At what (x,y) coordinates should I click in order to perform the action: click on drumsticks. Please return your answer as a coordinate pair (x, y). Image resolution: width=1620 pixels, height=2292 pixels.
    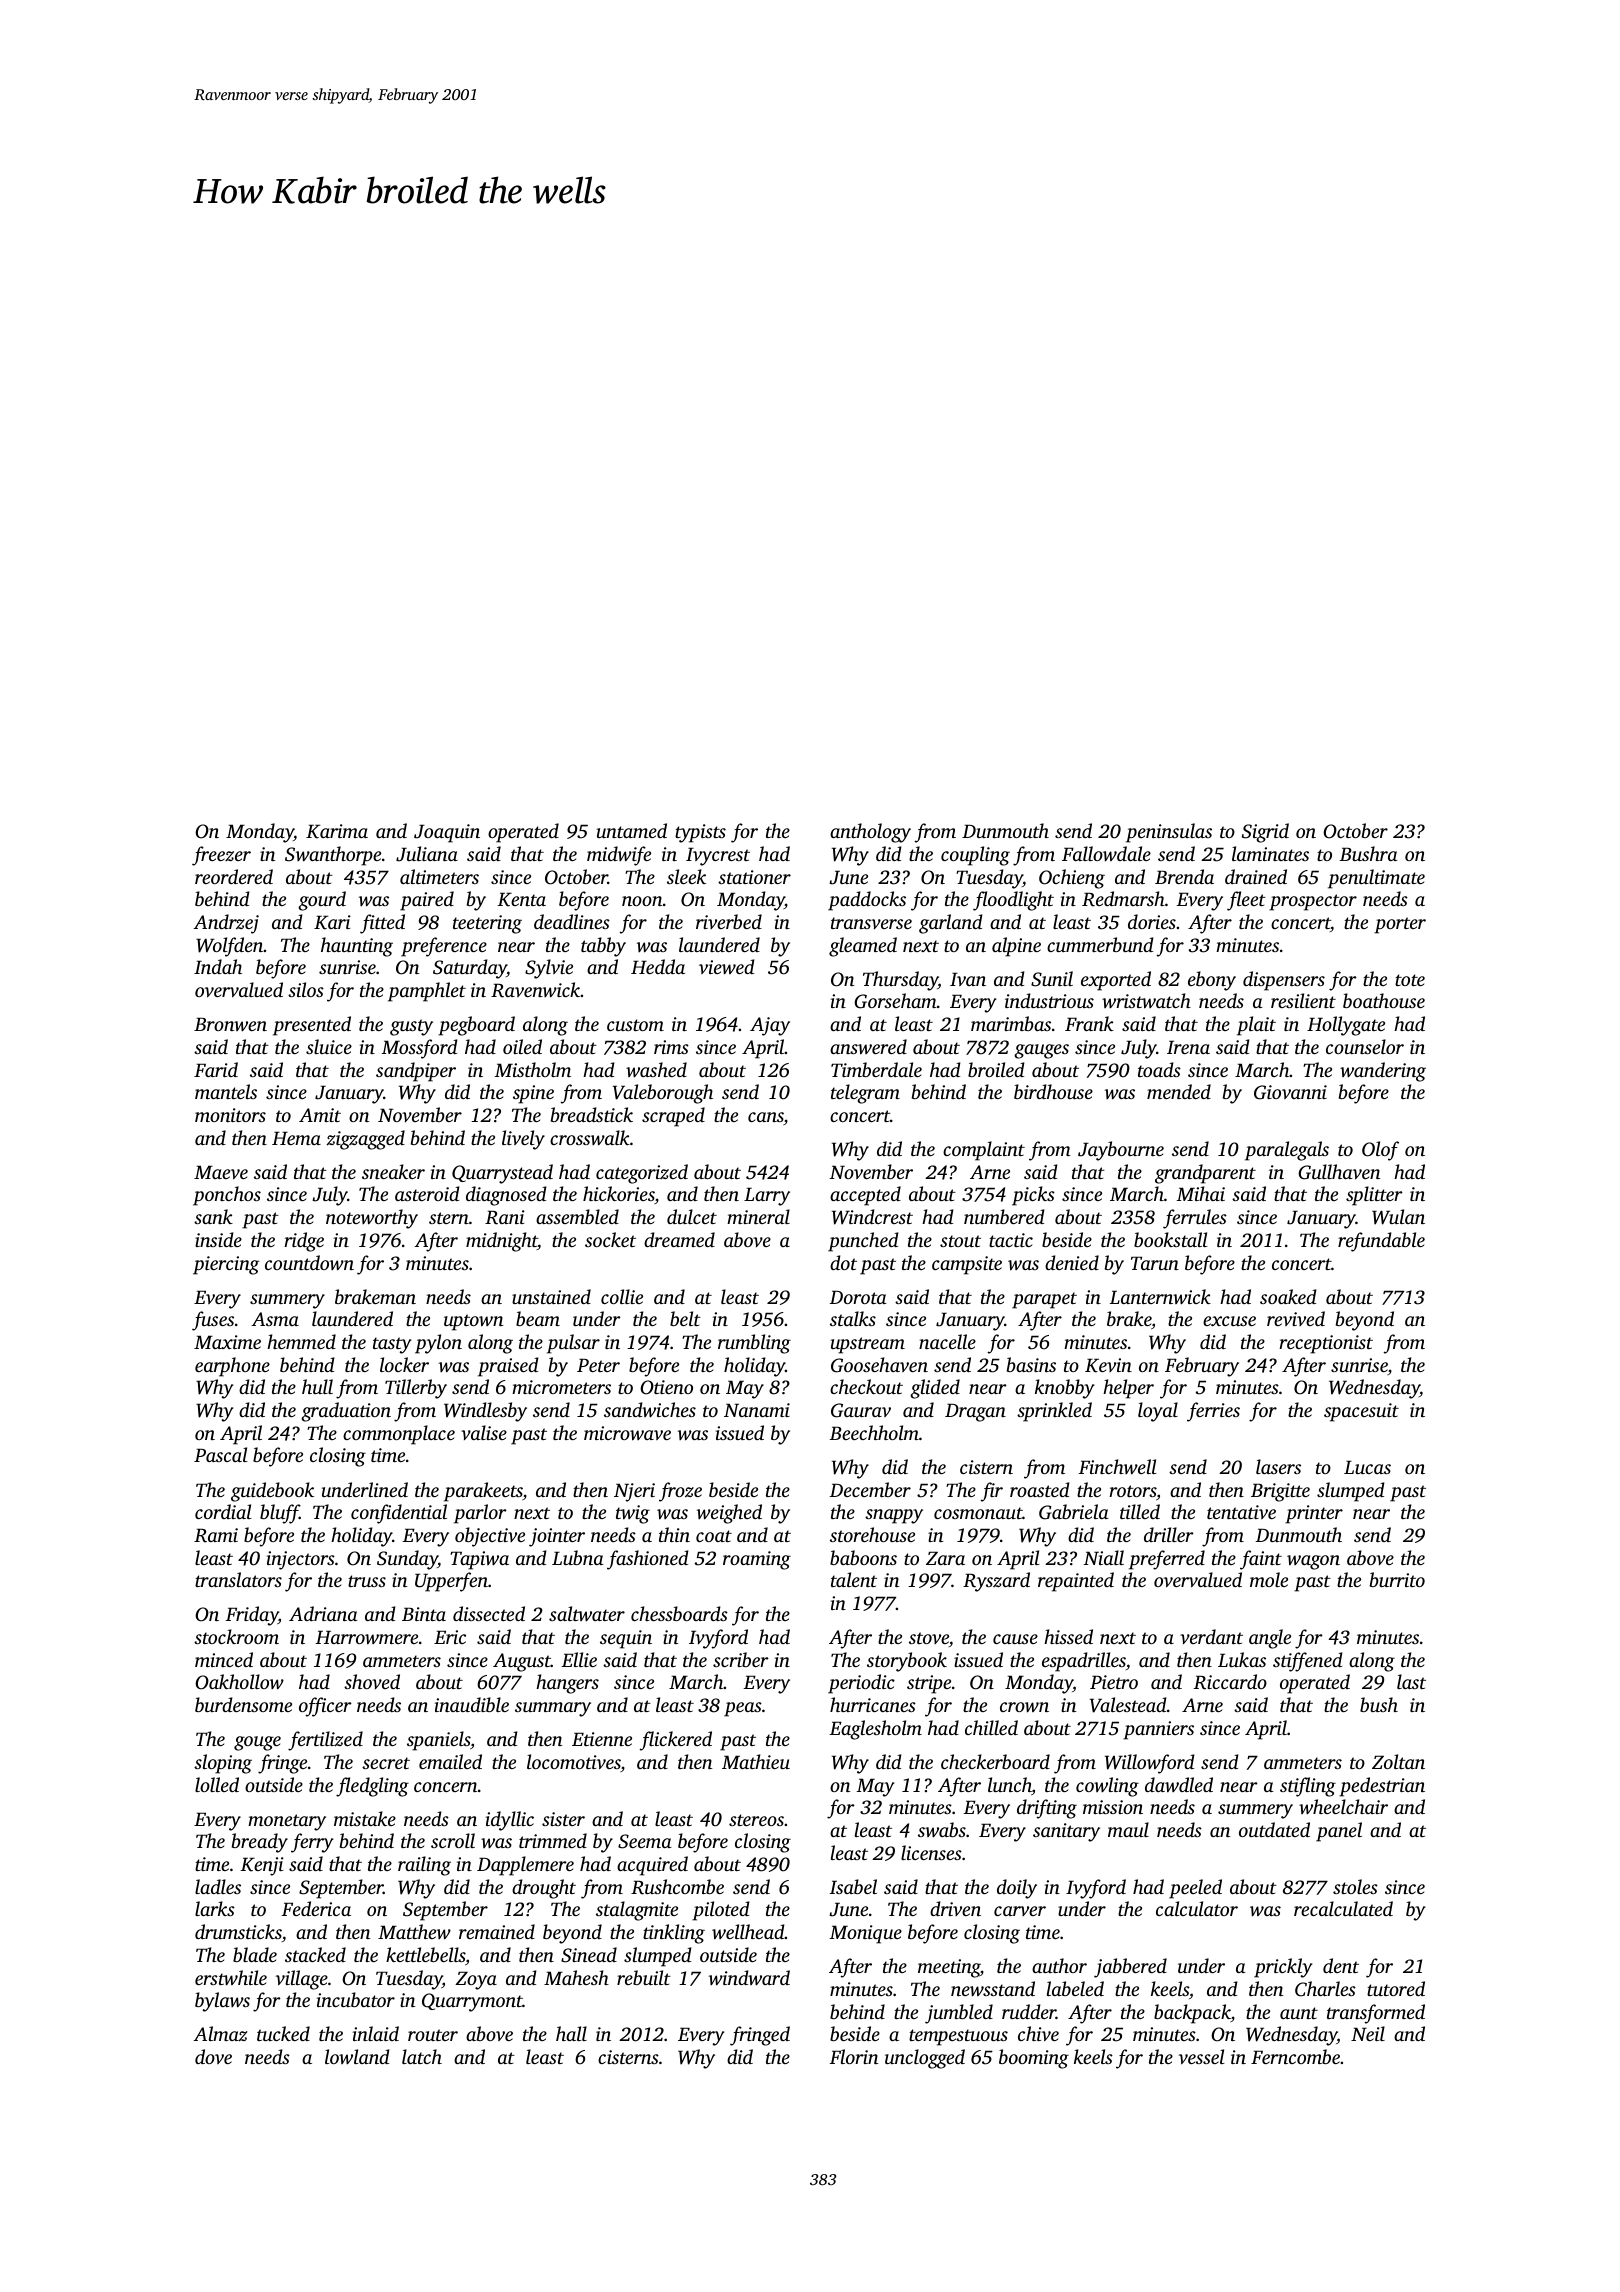
    Looking at the image, I should click on (238, 1931).
